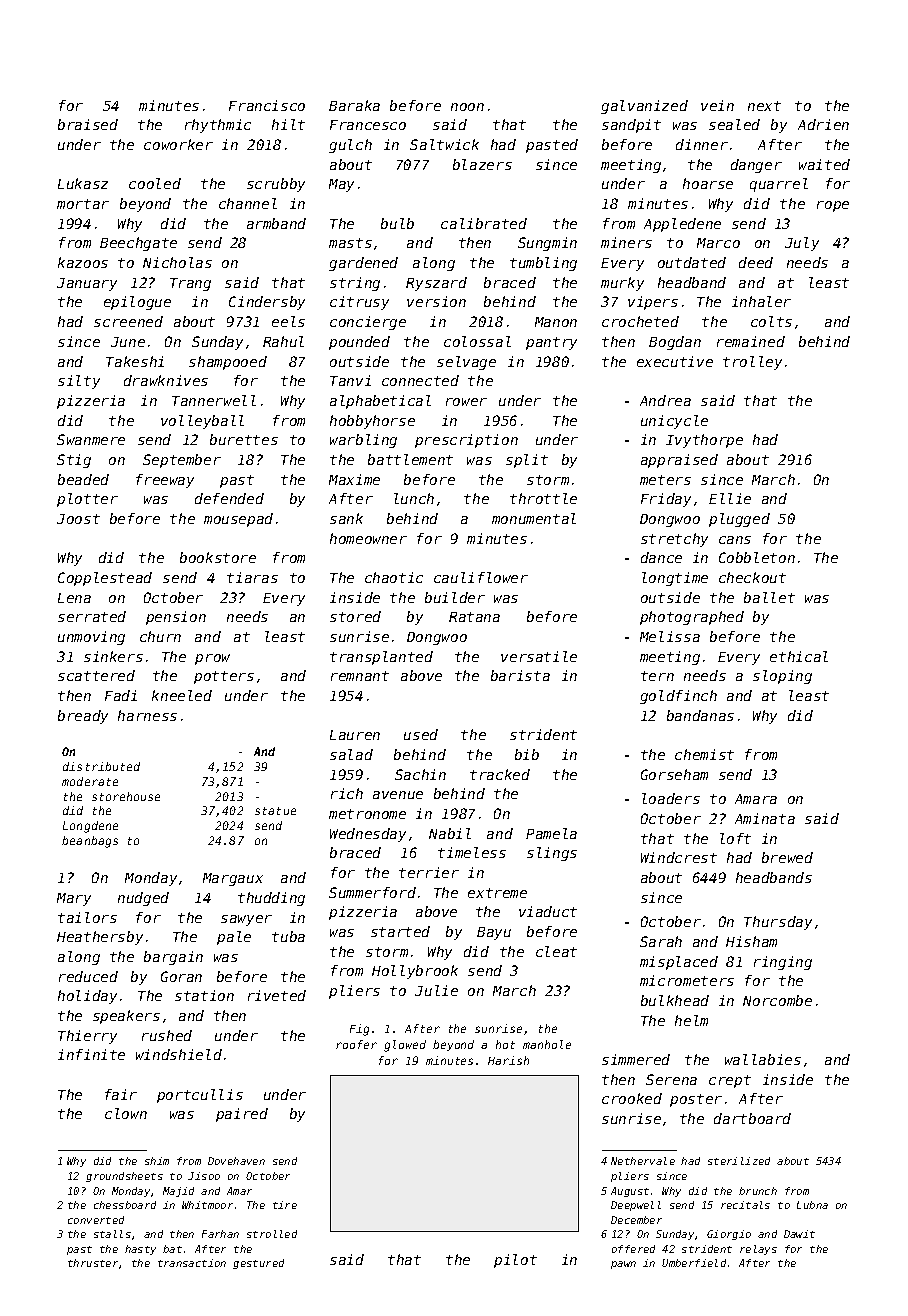 The image size is (908, 1316). I want to click on September, so click(182, 461).
